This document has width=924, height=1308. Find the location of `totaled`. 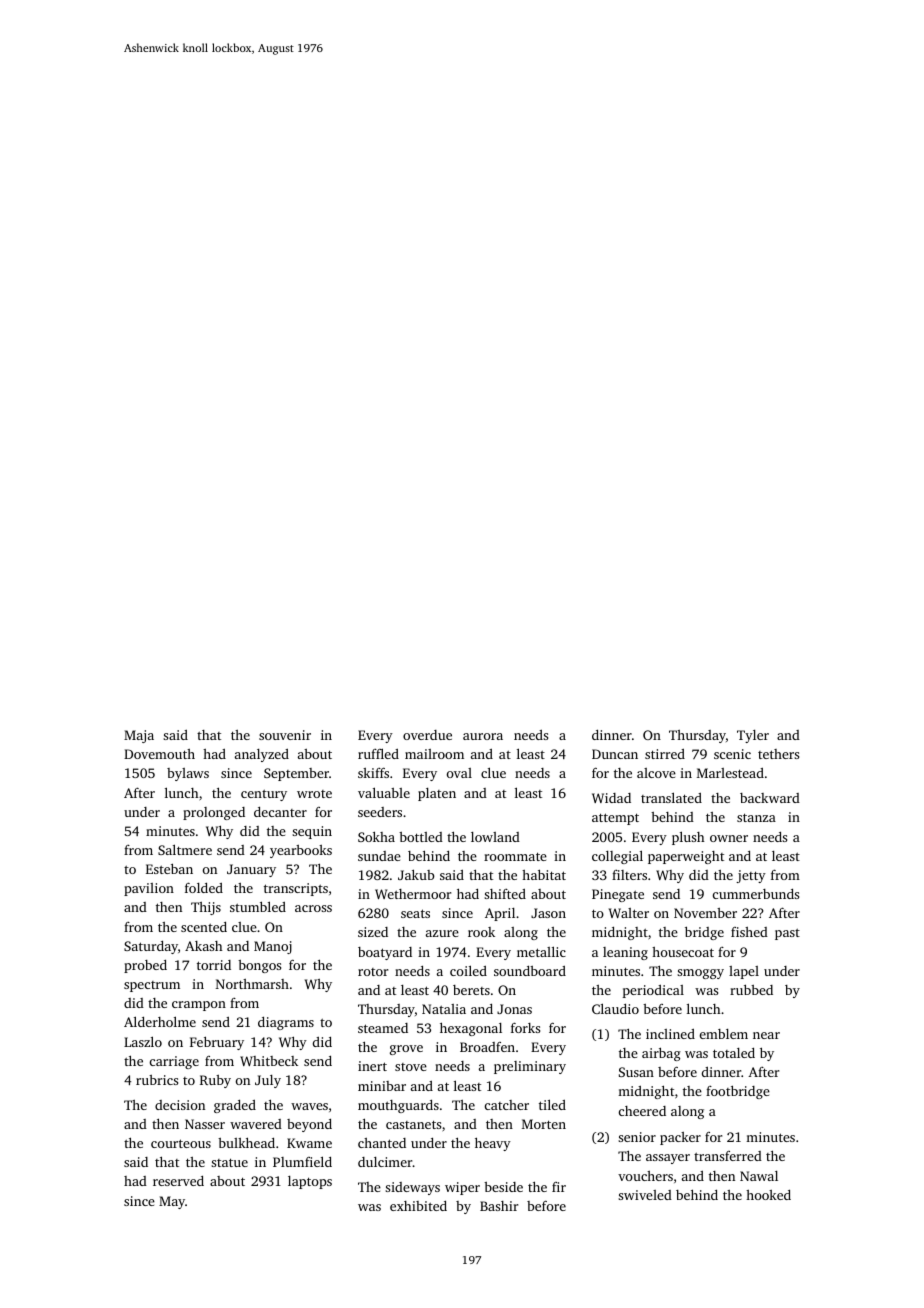

totaled is located at coordinates (734, 1053).
